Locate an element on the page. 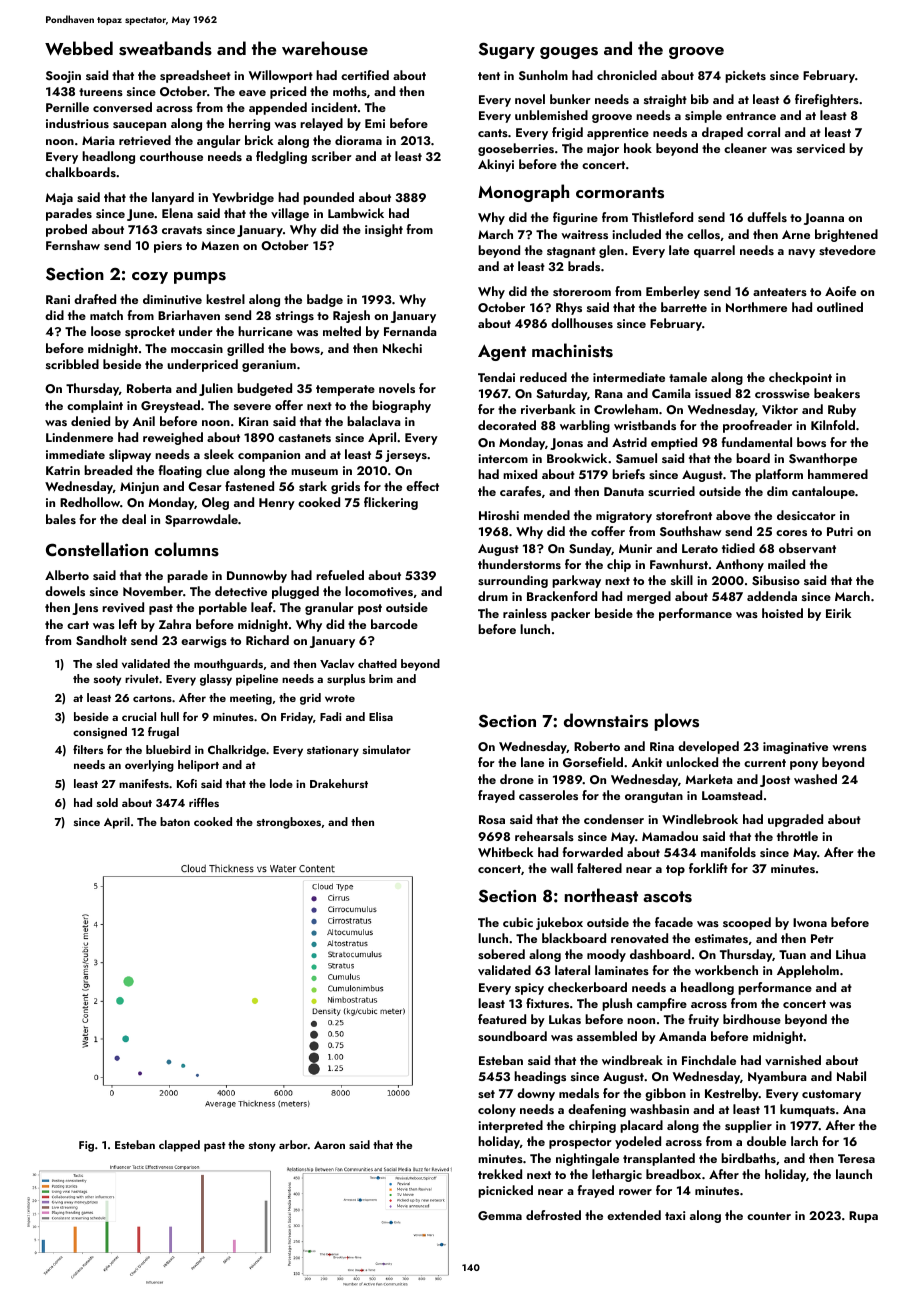 The image size is (924, 1308). intercom is located at coordinates (503, 458).
